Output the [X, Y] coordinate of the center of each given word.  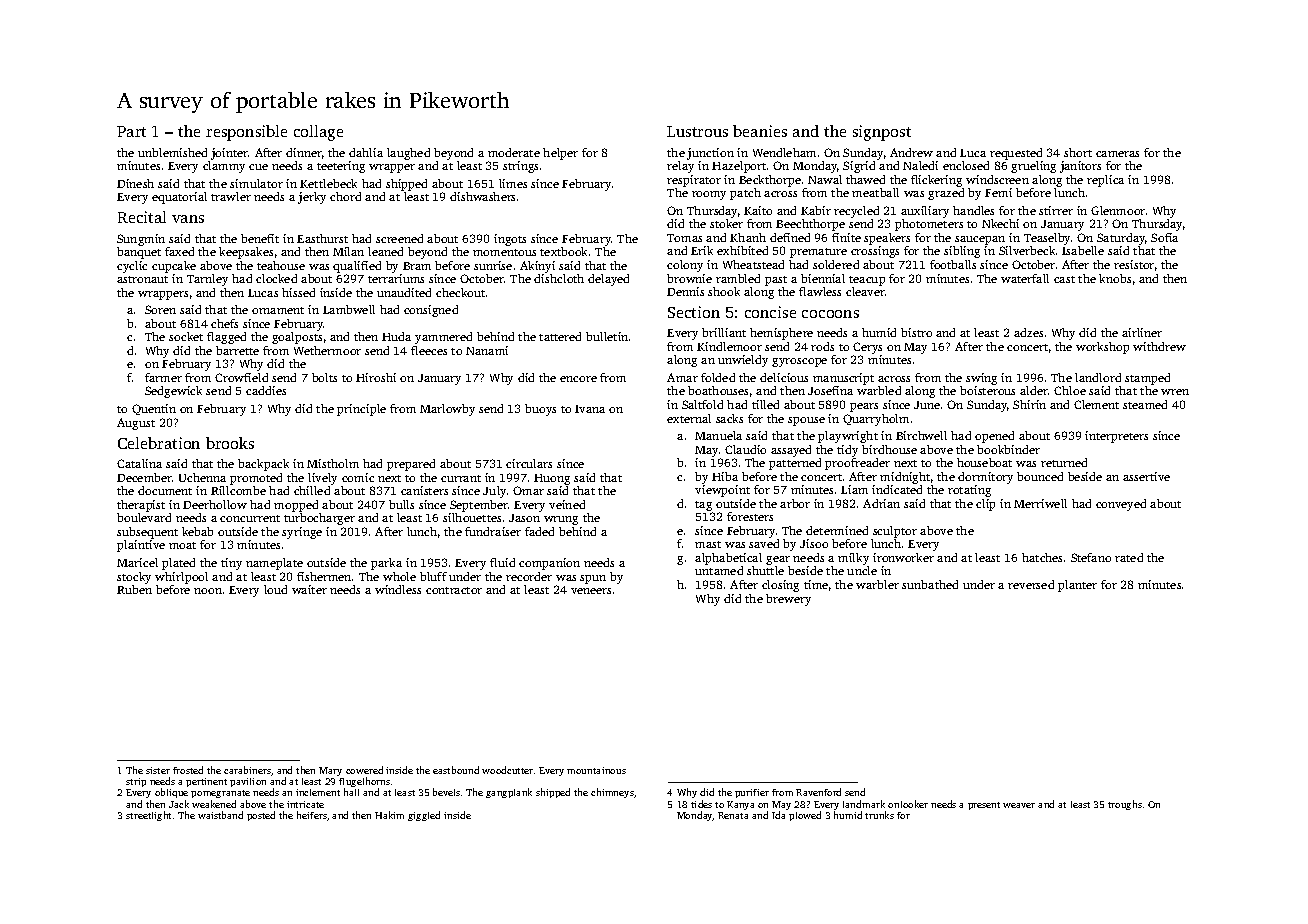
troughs [1125, 805]
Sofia [1164, 237]
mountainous [596, 770]
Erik [702, 250]
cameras [1117, 154]
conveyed [1121, 505]
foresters [750, 516]
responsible [246, 133]
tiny [231, 564]
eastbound [456, 770]
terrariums [396, 278]
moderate [514, 152]
